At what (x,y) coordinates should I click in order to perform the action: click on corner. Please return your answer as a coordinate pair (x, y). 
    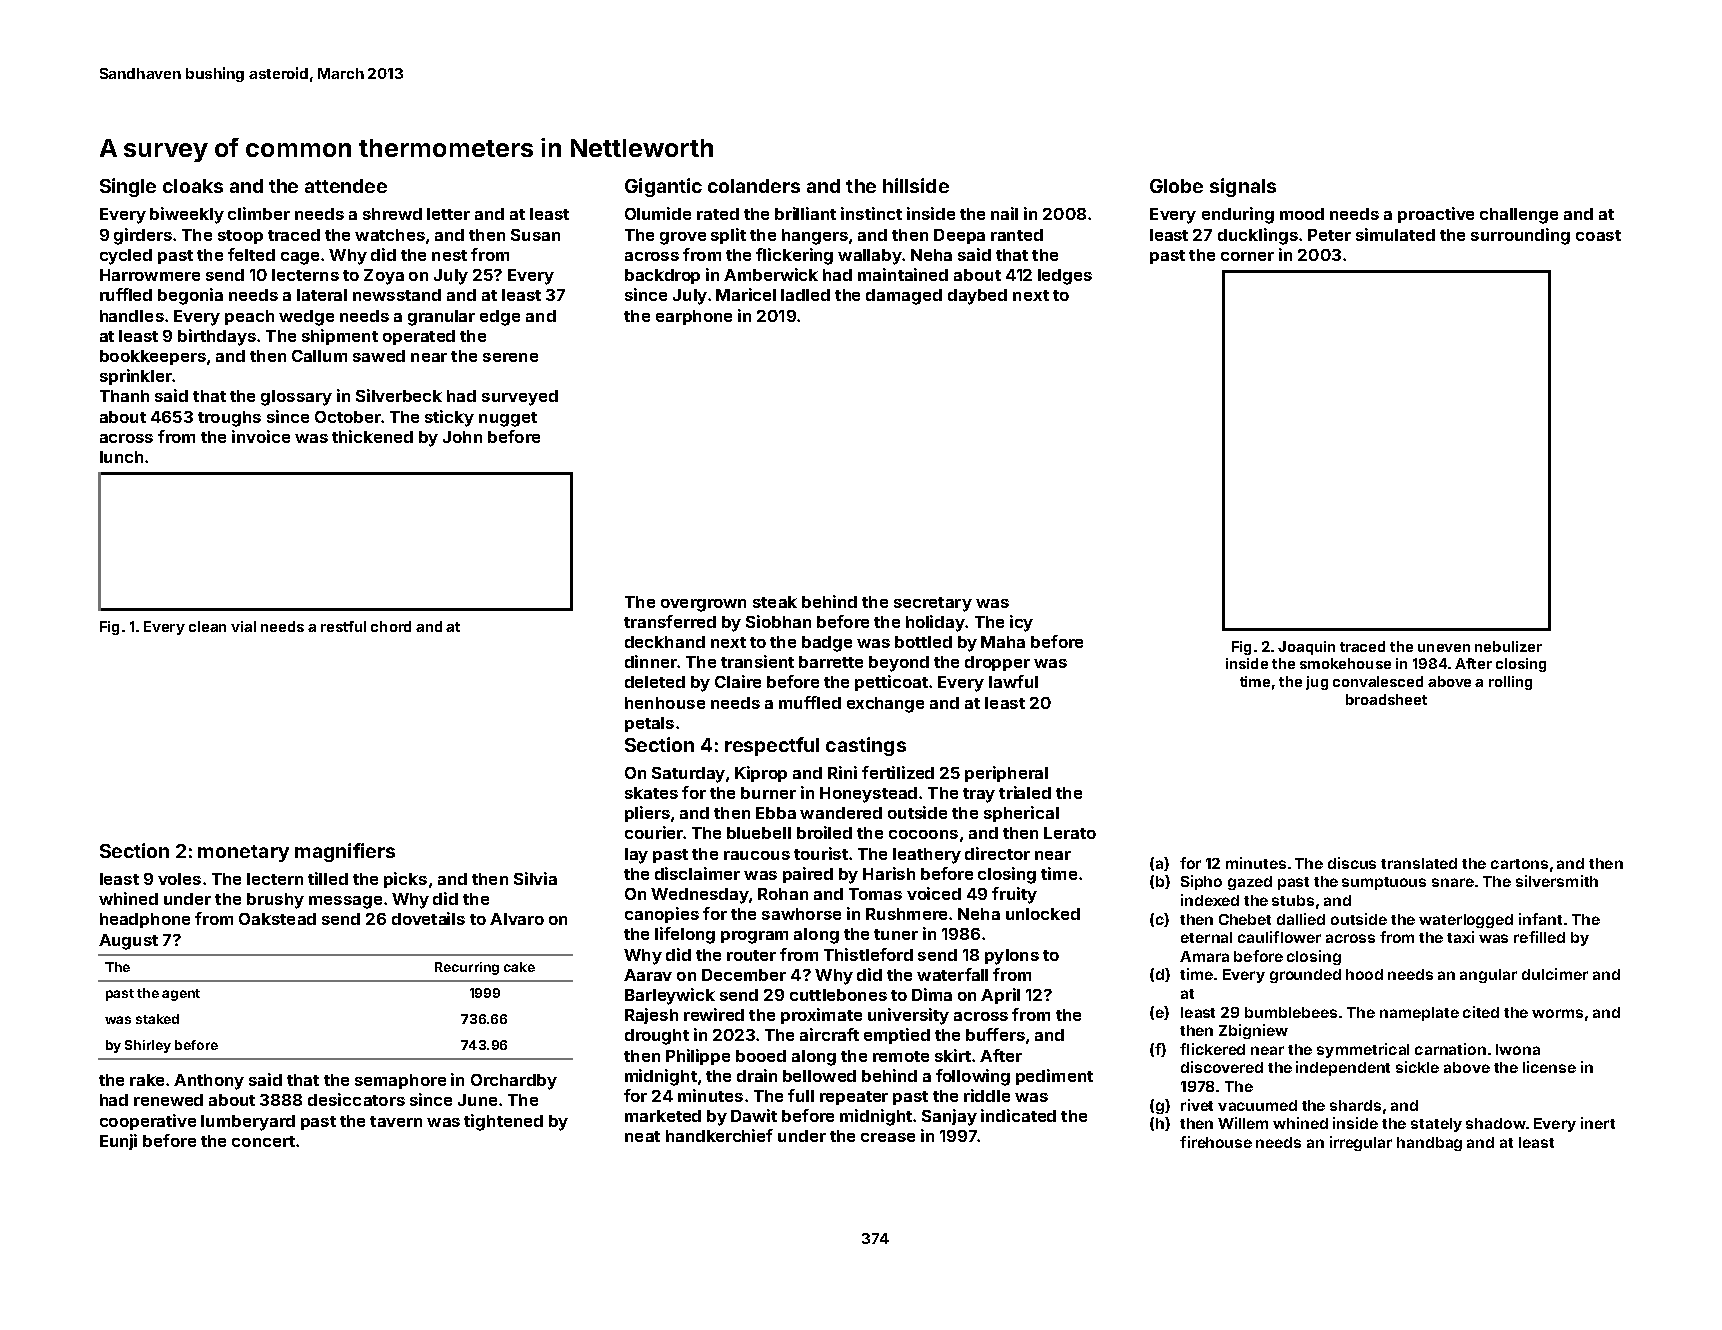
    Looking at the image, I should click on (1247, 256).
